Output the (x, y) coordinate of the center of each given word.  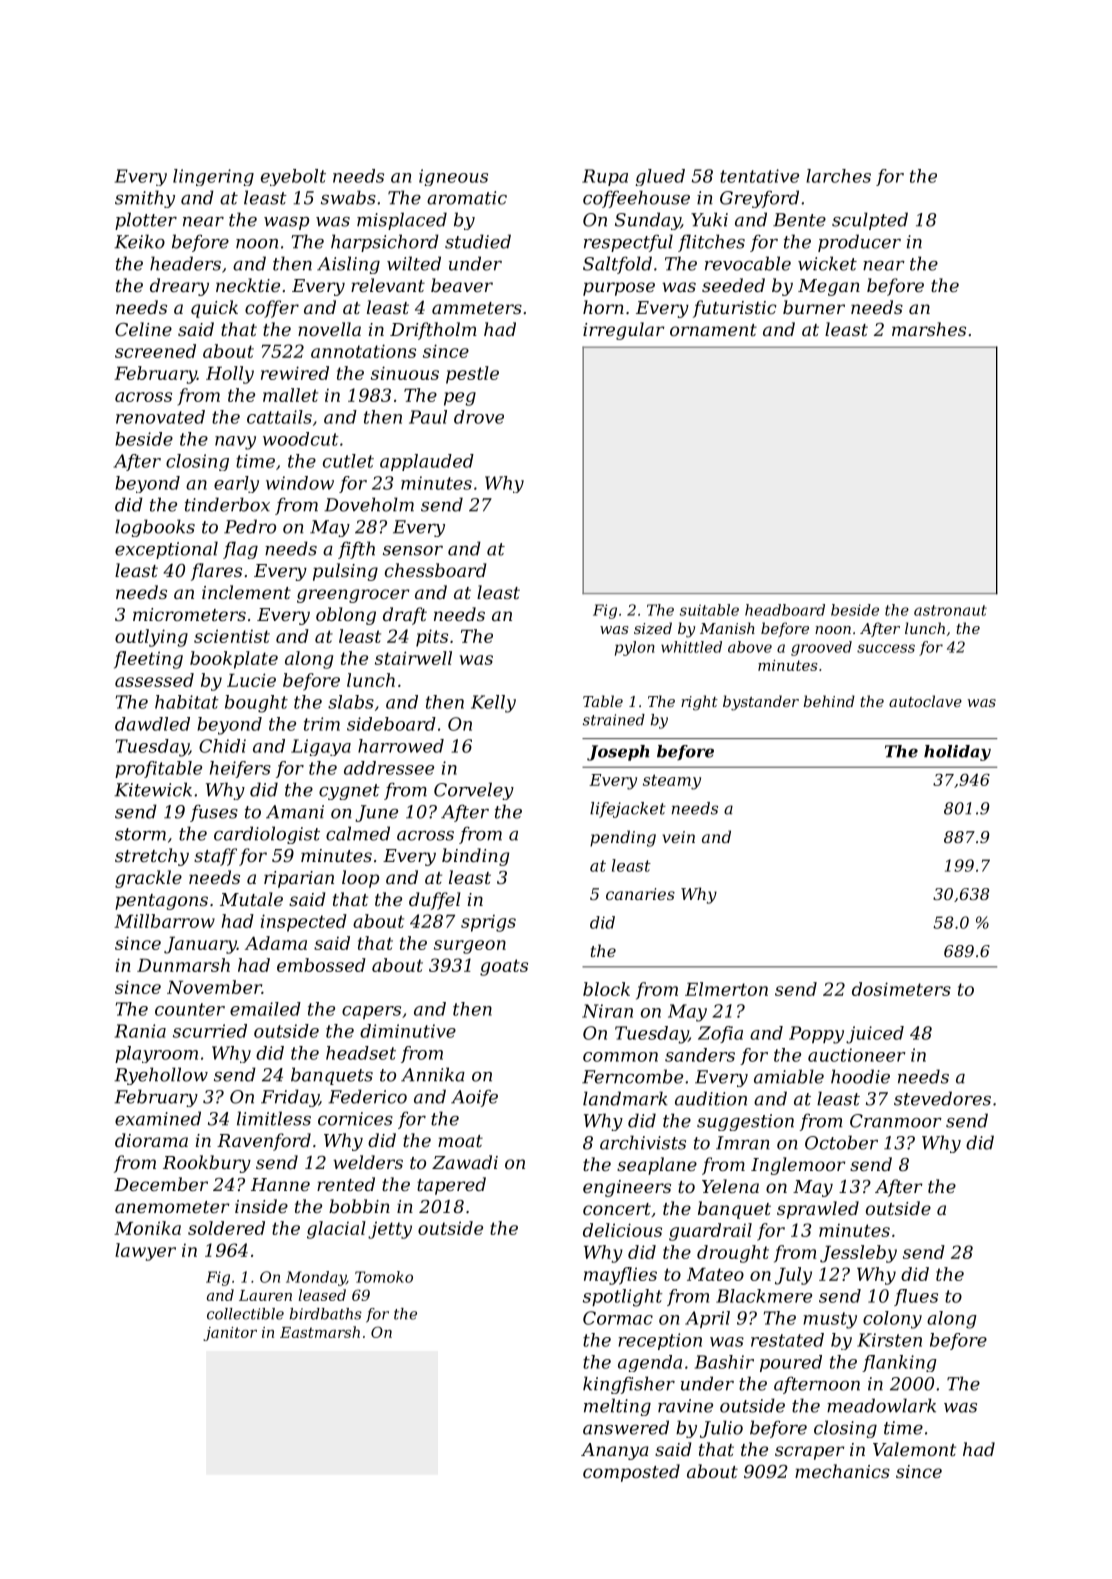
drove (479, 417)
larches (838, 176)
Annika (433, 1074)
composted (631, 1473)
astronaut (950, 610)
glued (660, 177)
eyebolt (293, 177)
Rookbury (207, 1164)
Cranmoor (896, 1121)
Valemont (914, 1449)
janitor (230, 1334)
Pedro (250, 526)
